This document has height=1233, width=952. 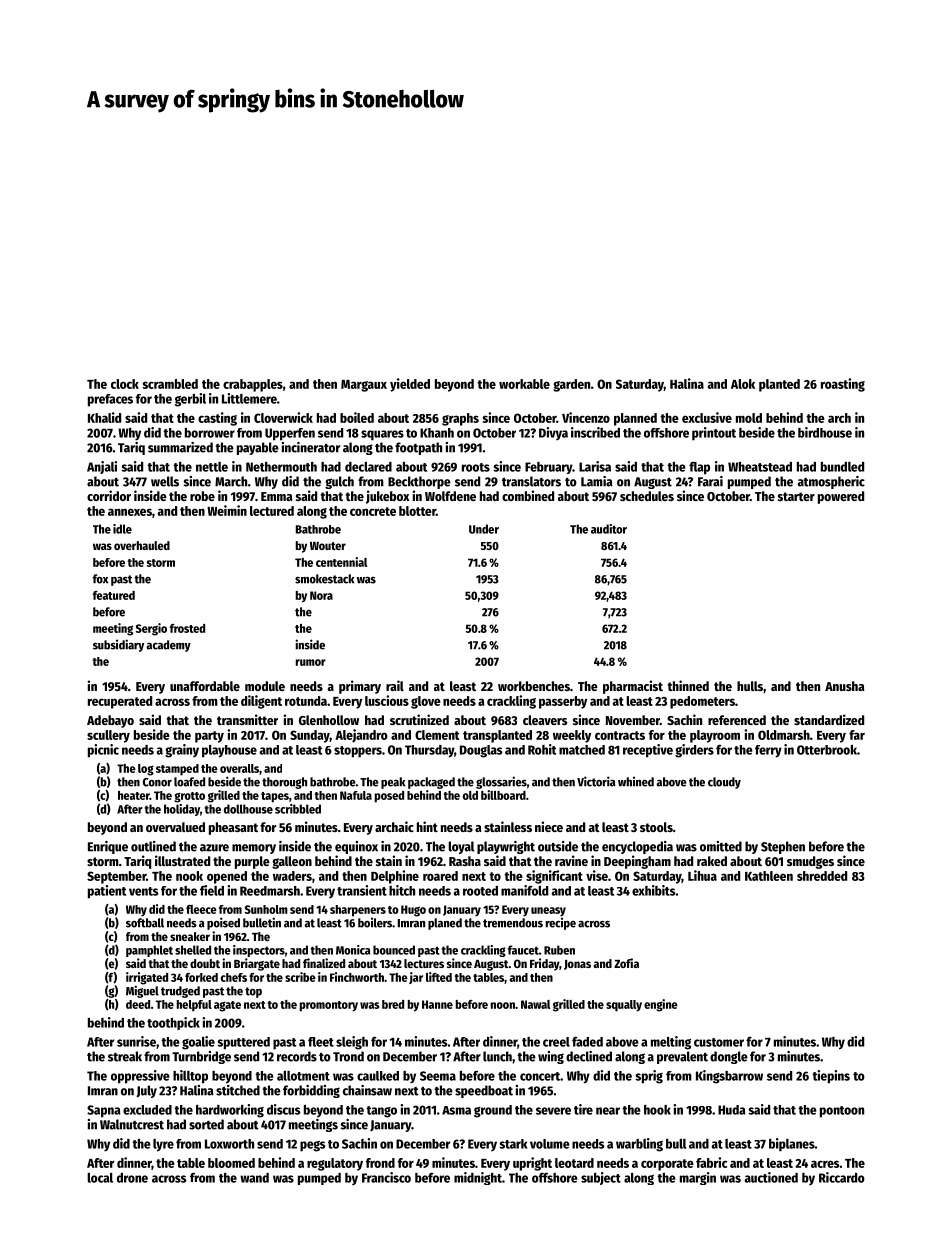 I want to click on Miguel, so click(x=142, y=991).
